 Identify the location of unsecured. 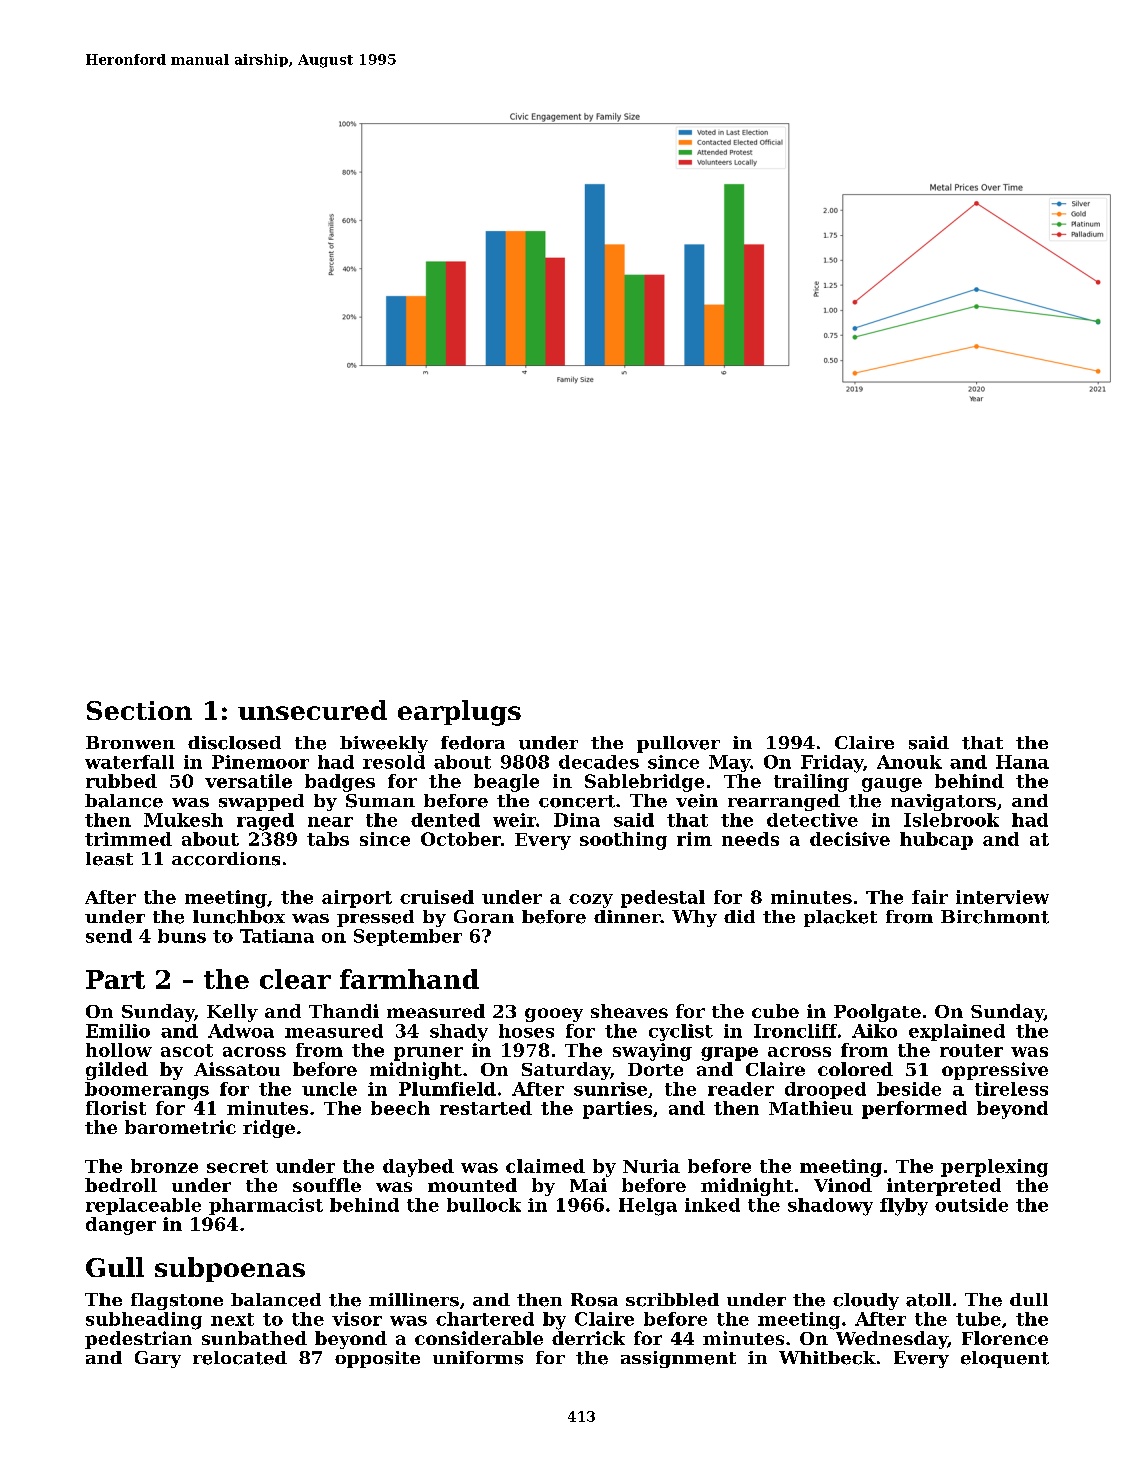
(312, 710).
